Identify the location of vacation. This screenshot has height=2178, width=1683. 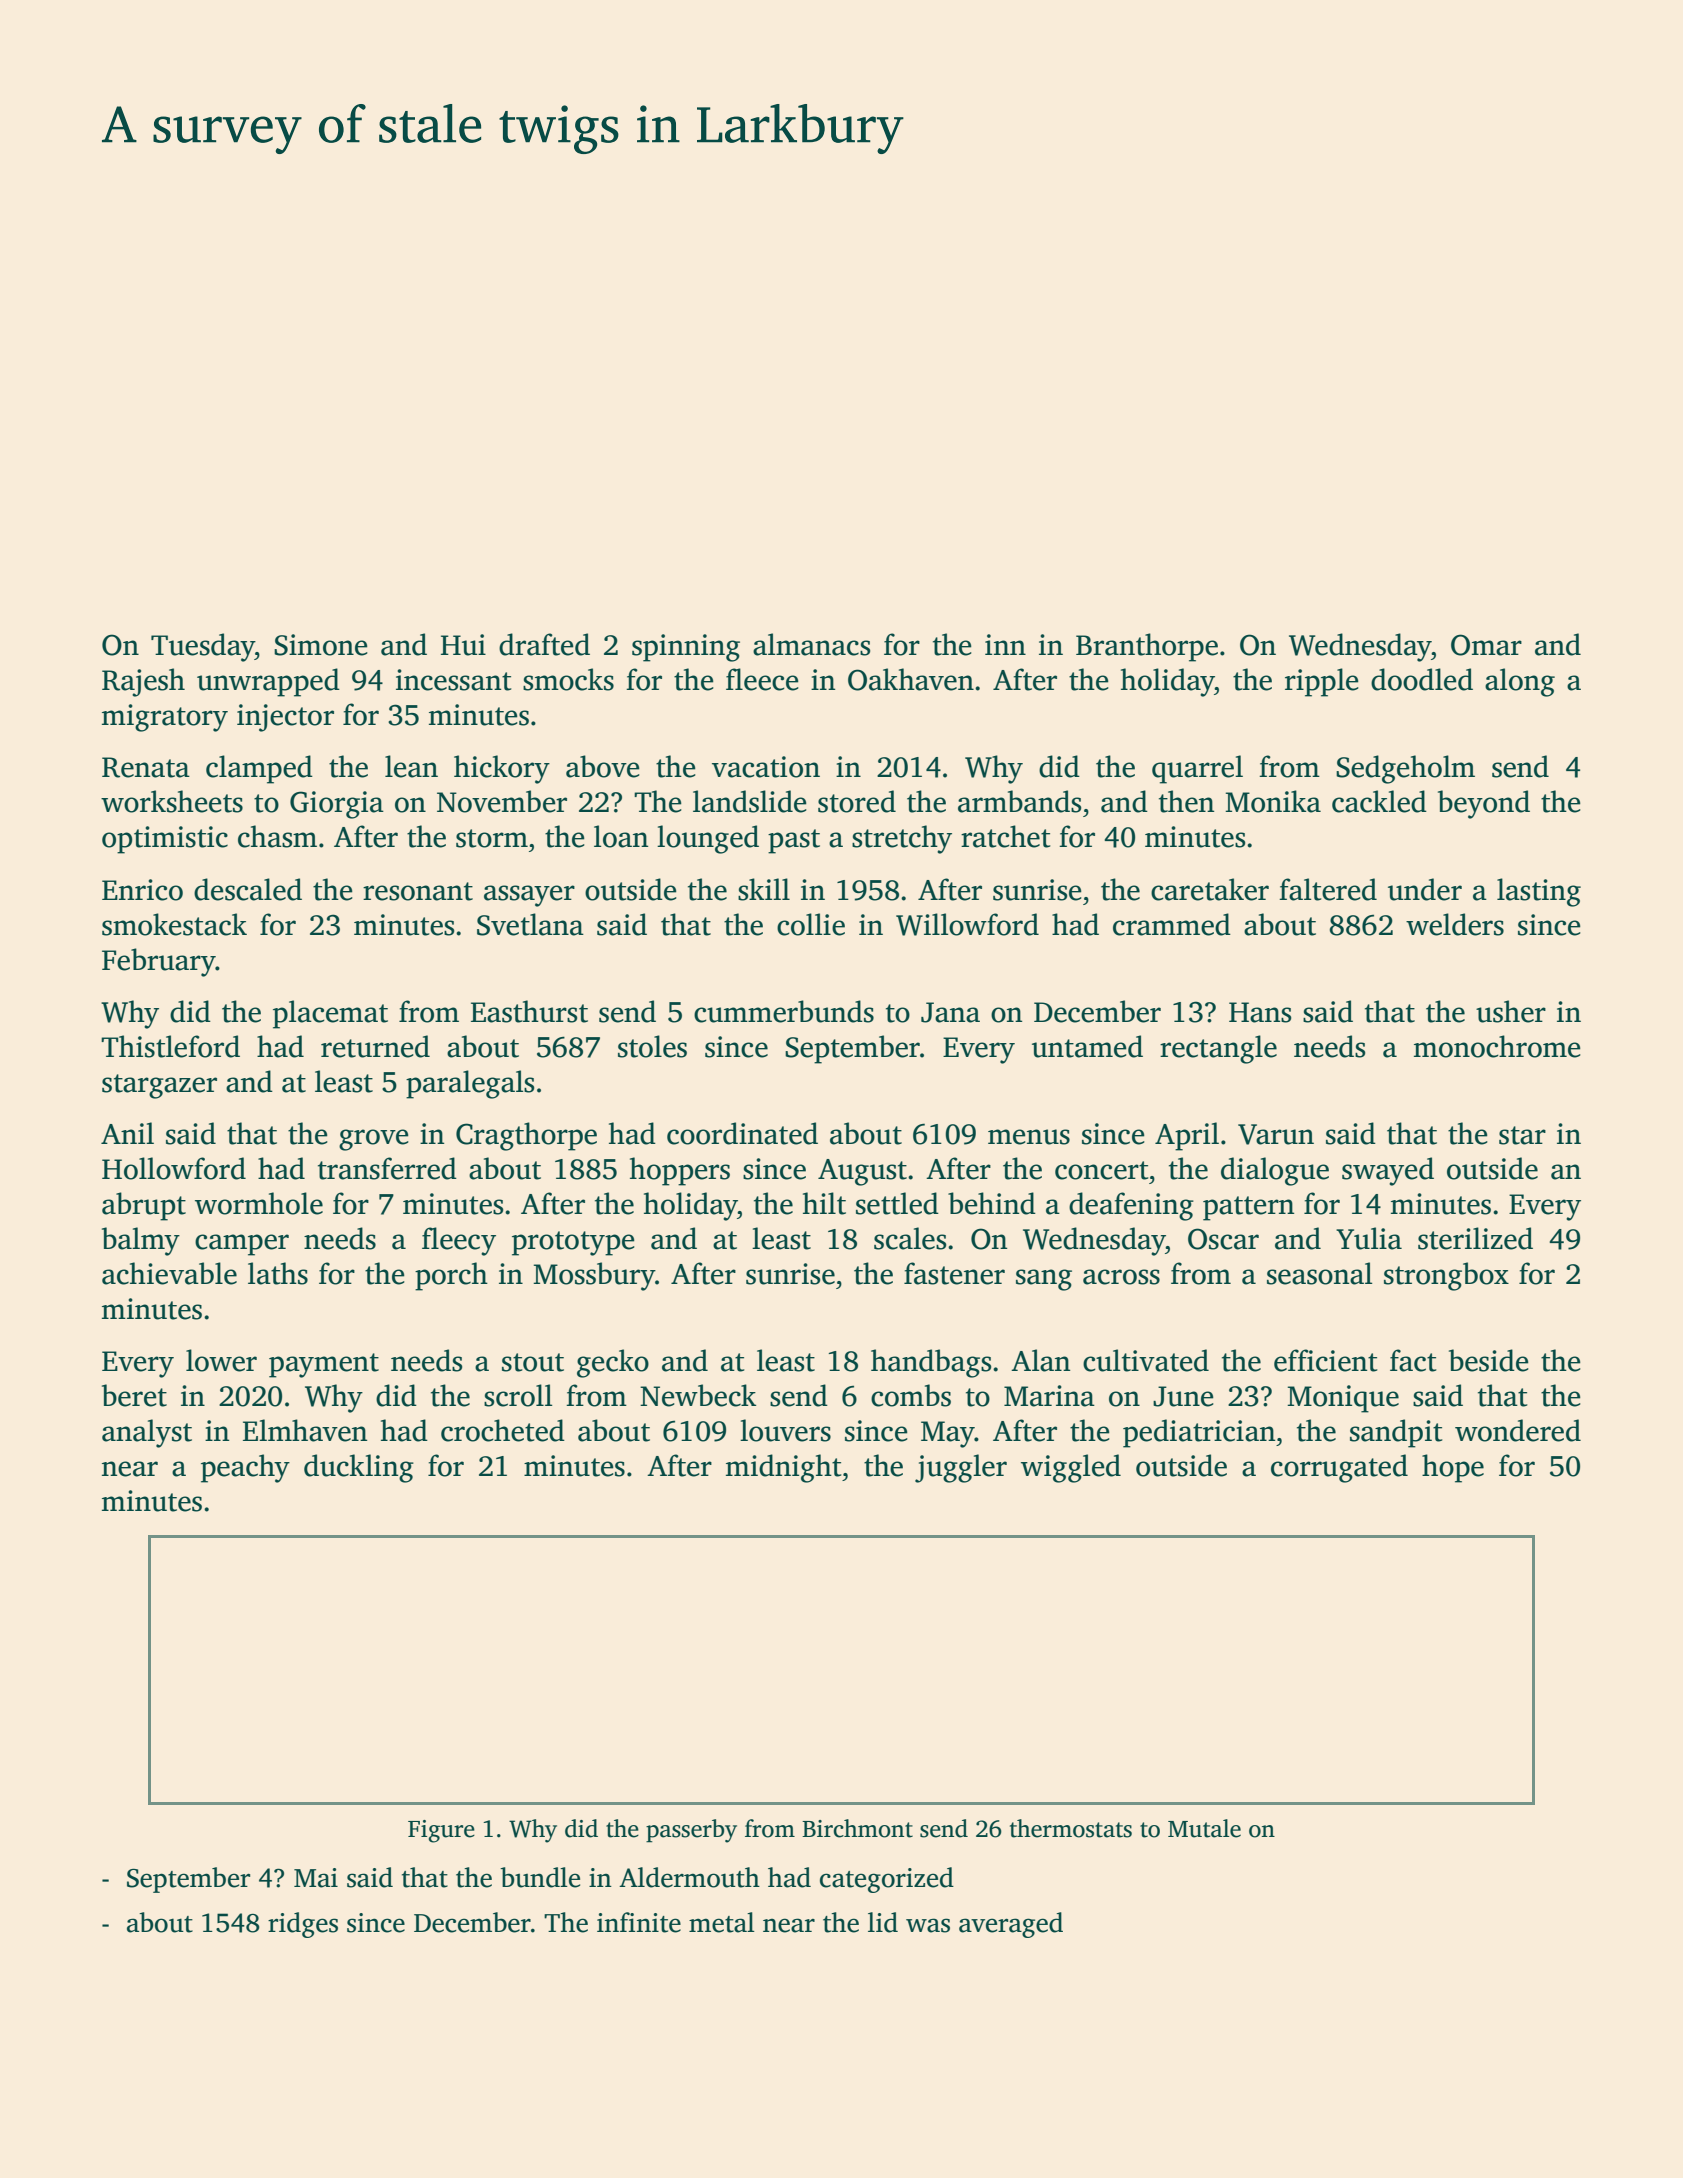
(766, 767).
